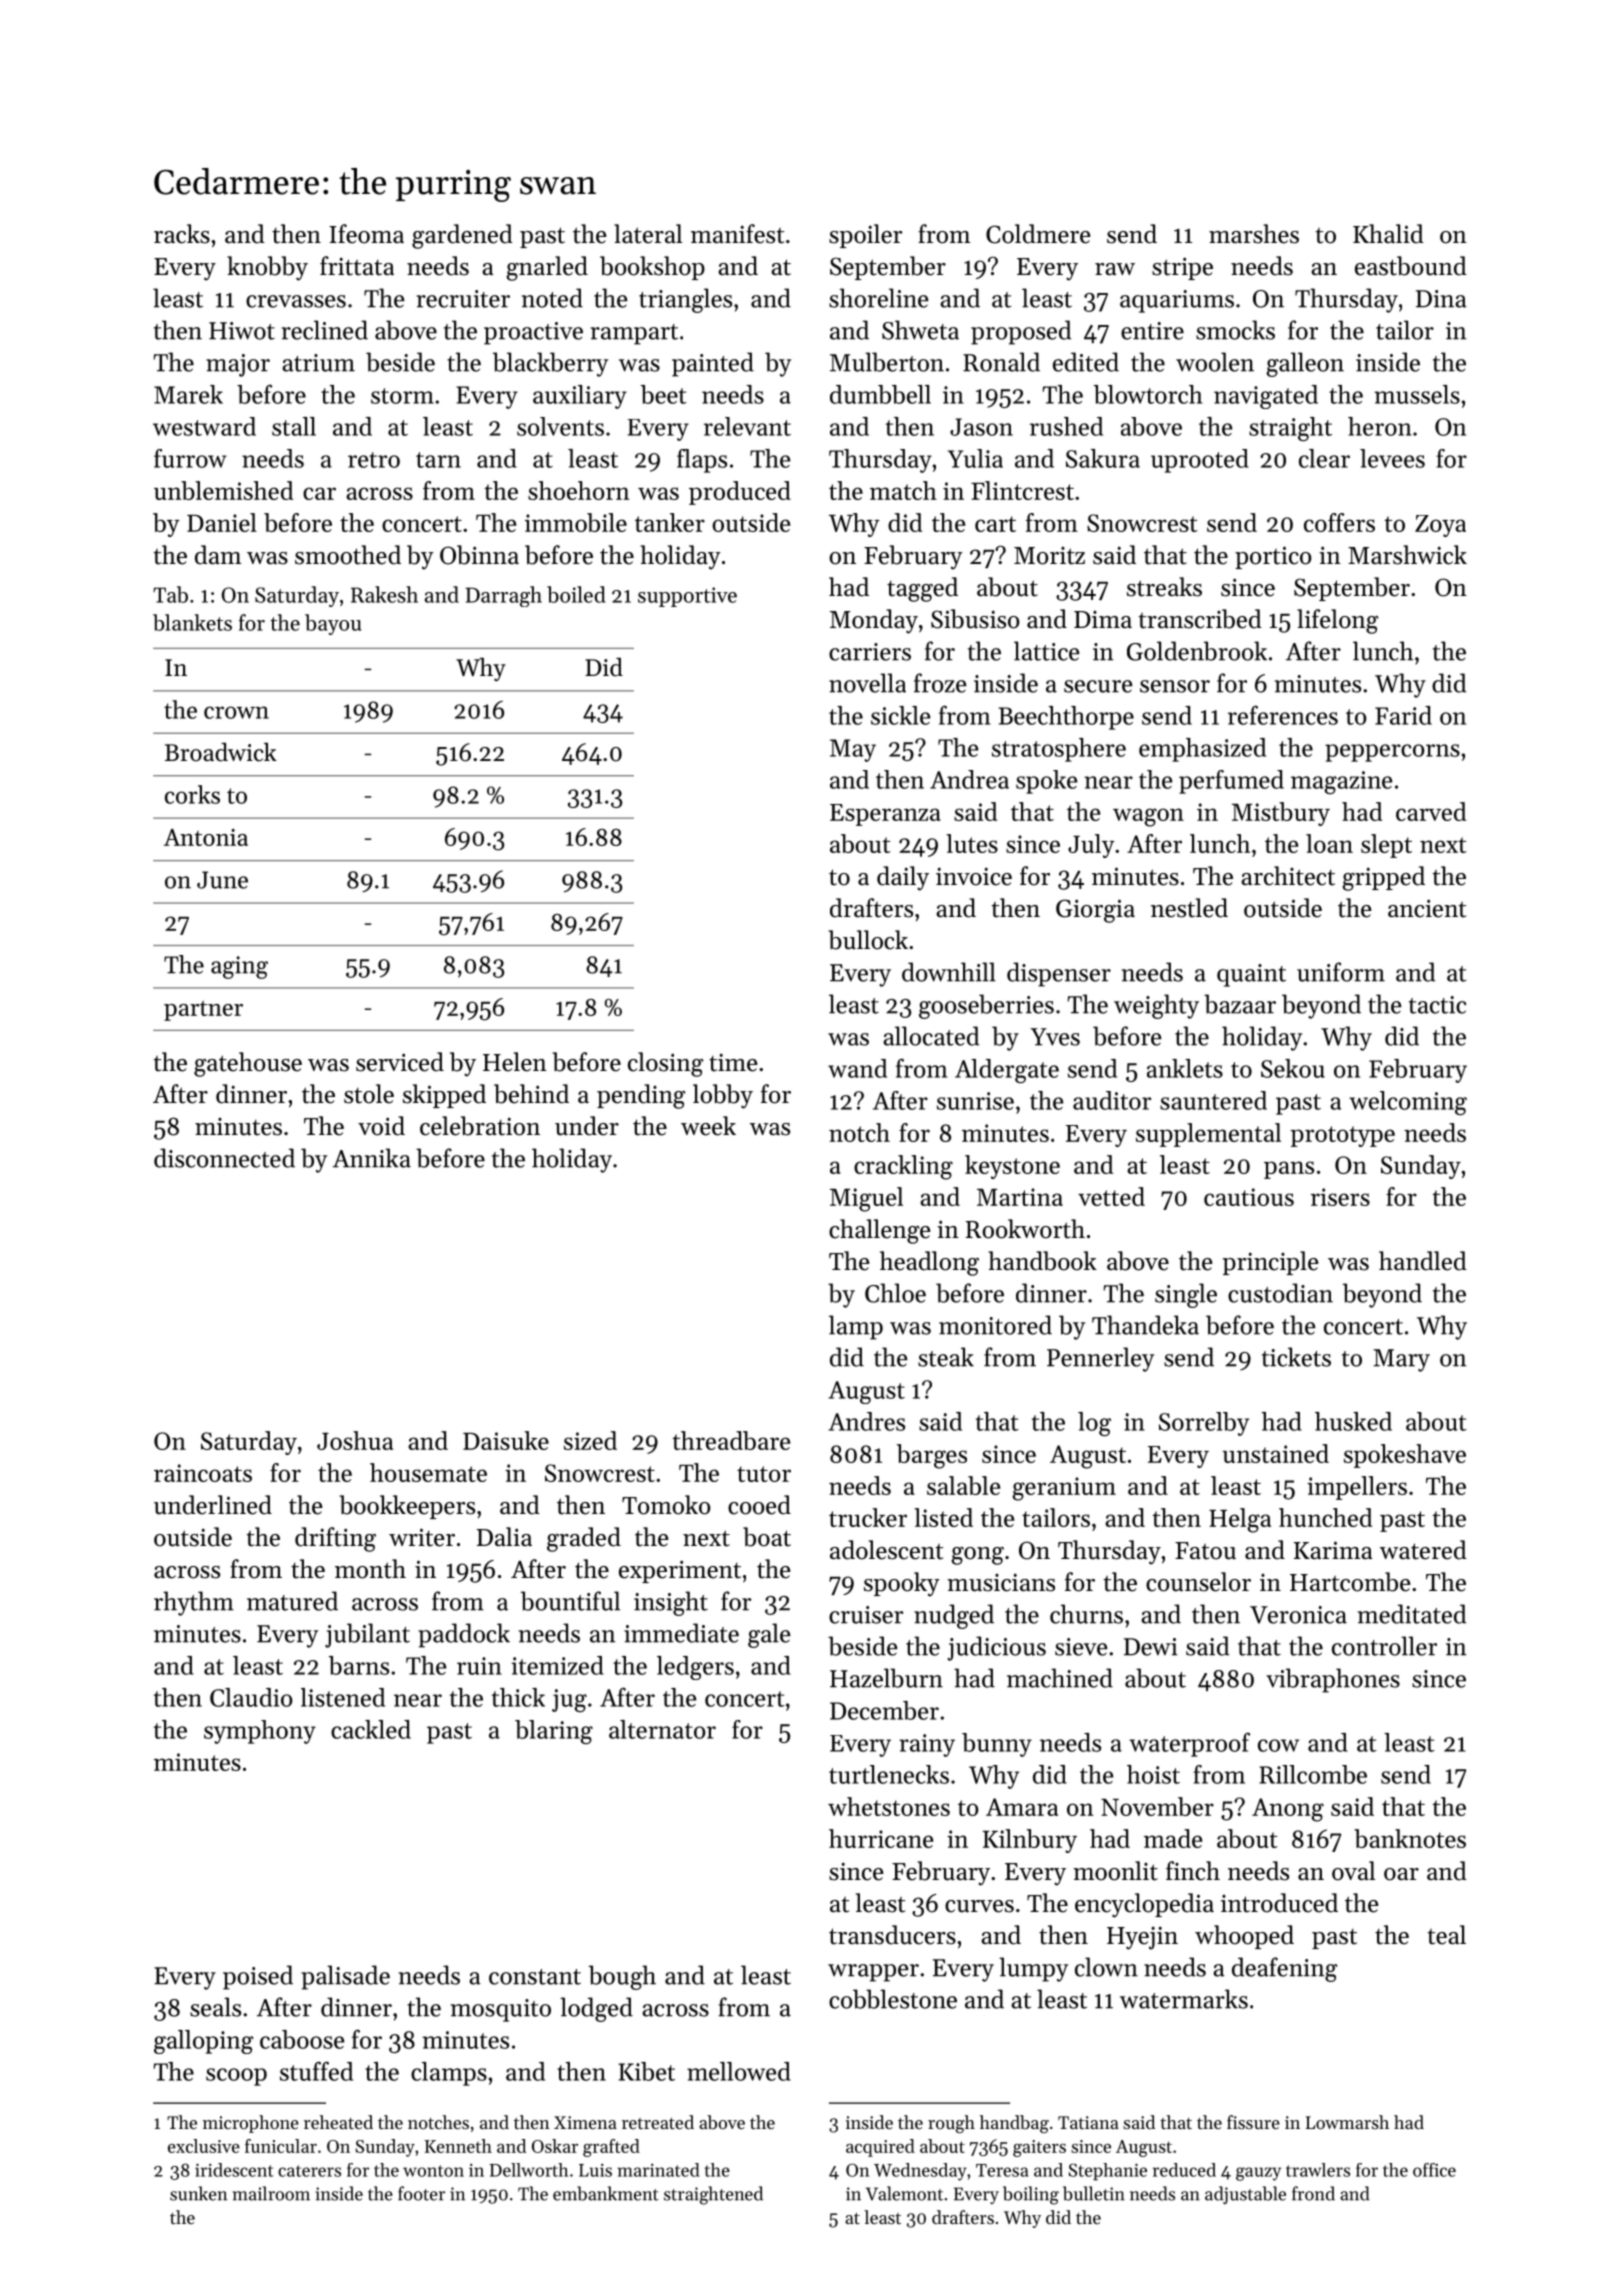  Describe the element at coordinates (1313, 2193) in the screenshot. I see `frond` at that location.
